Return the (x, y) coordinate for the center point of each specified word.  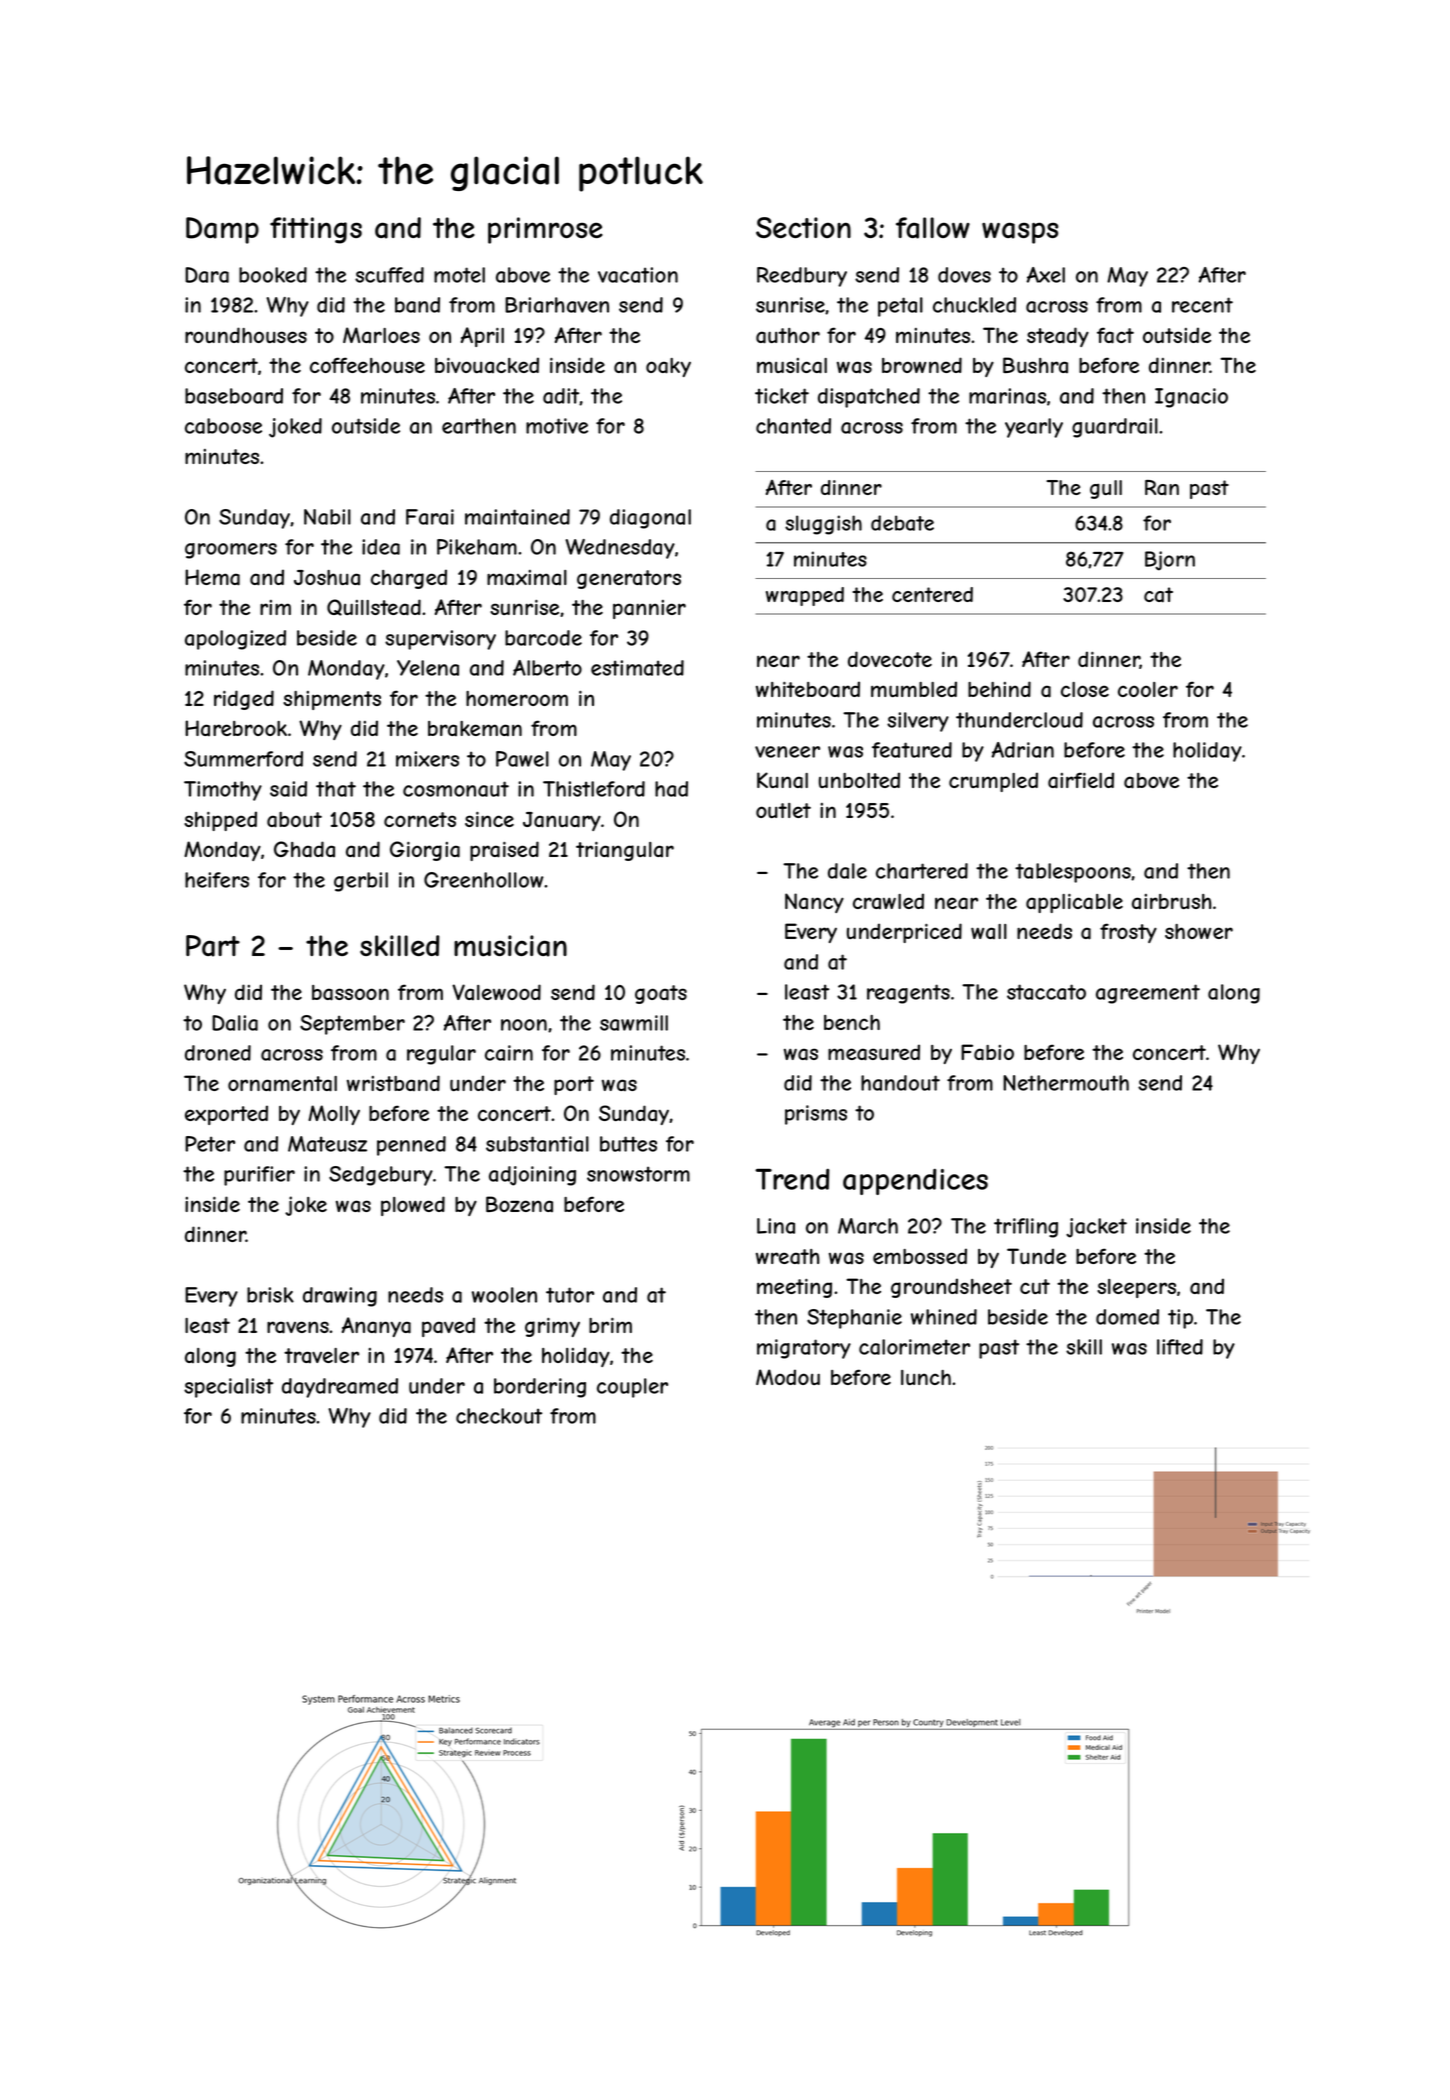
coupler (632, 1388)
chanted (793, 426)
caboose (223, 426)
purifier (259, 1176)
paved (448, 1327)
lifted (1180, 1347)
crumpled (993, 782)
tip (1180, 1319)
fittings (316, 230)
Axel (1046, 275)
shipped (220, 821)
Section (803, 227)
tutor (570, 1295)
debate (902, 523)
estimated (637, 668)
